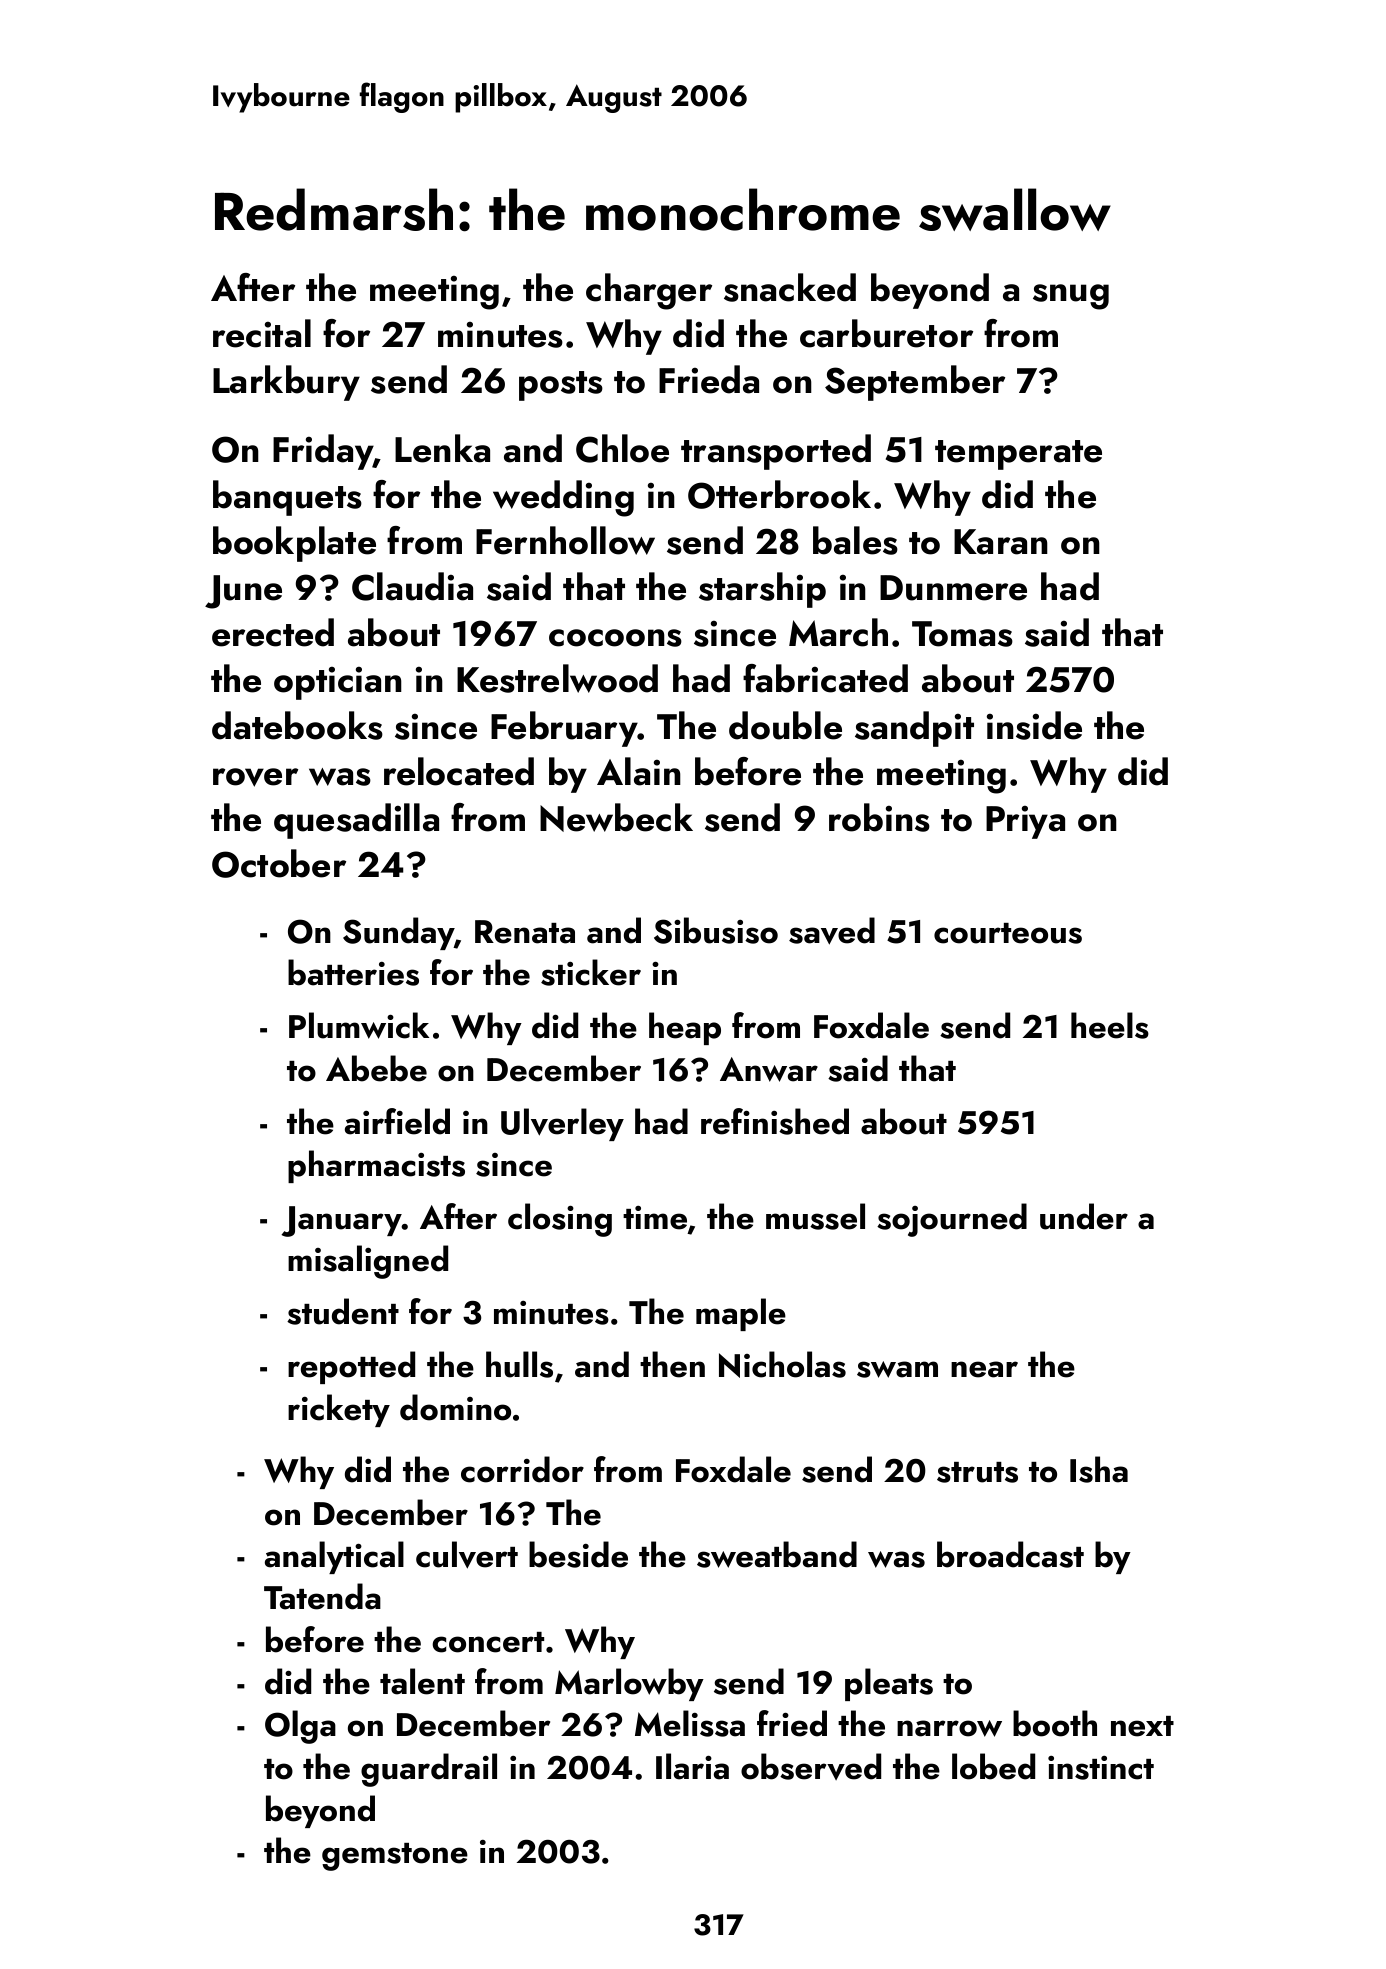 Image resolution: width=1386 pixels, height=1969 pixels. I want to click on snug, so click(1071, 297).
